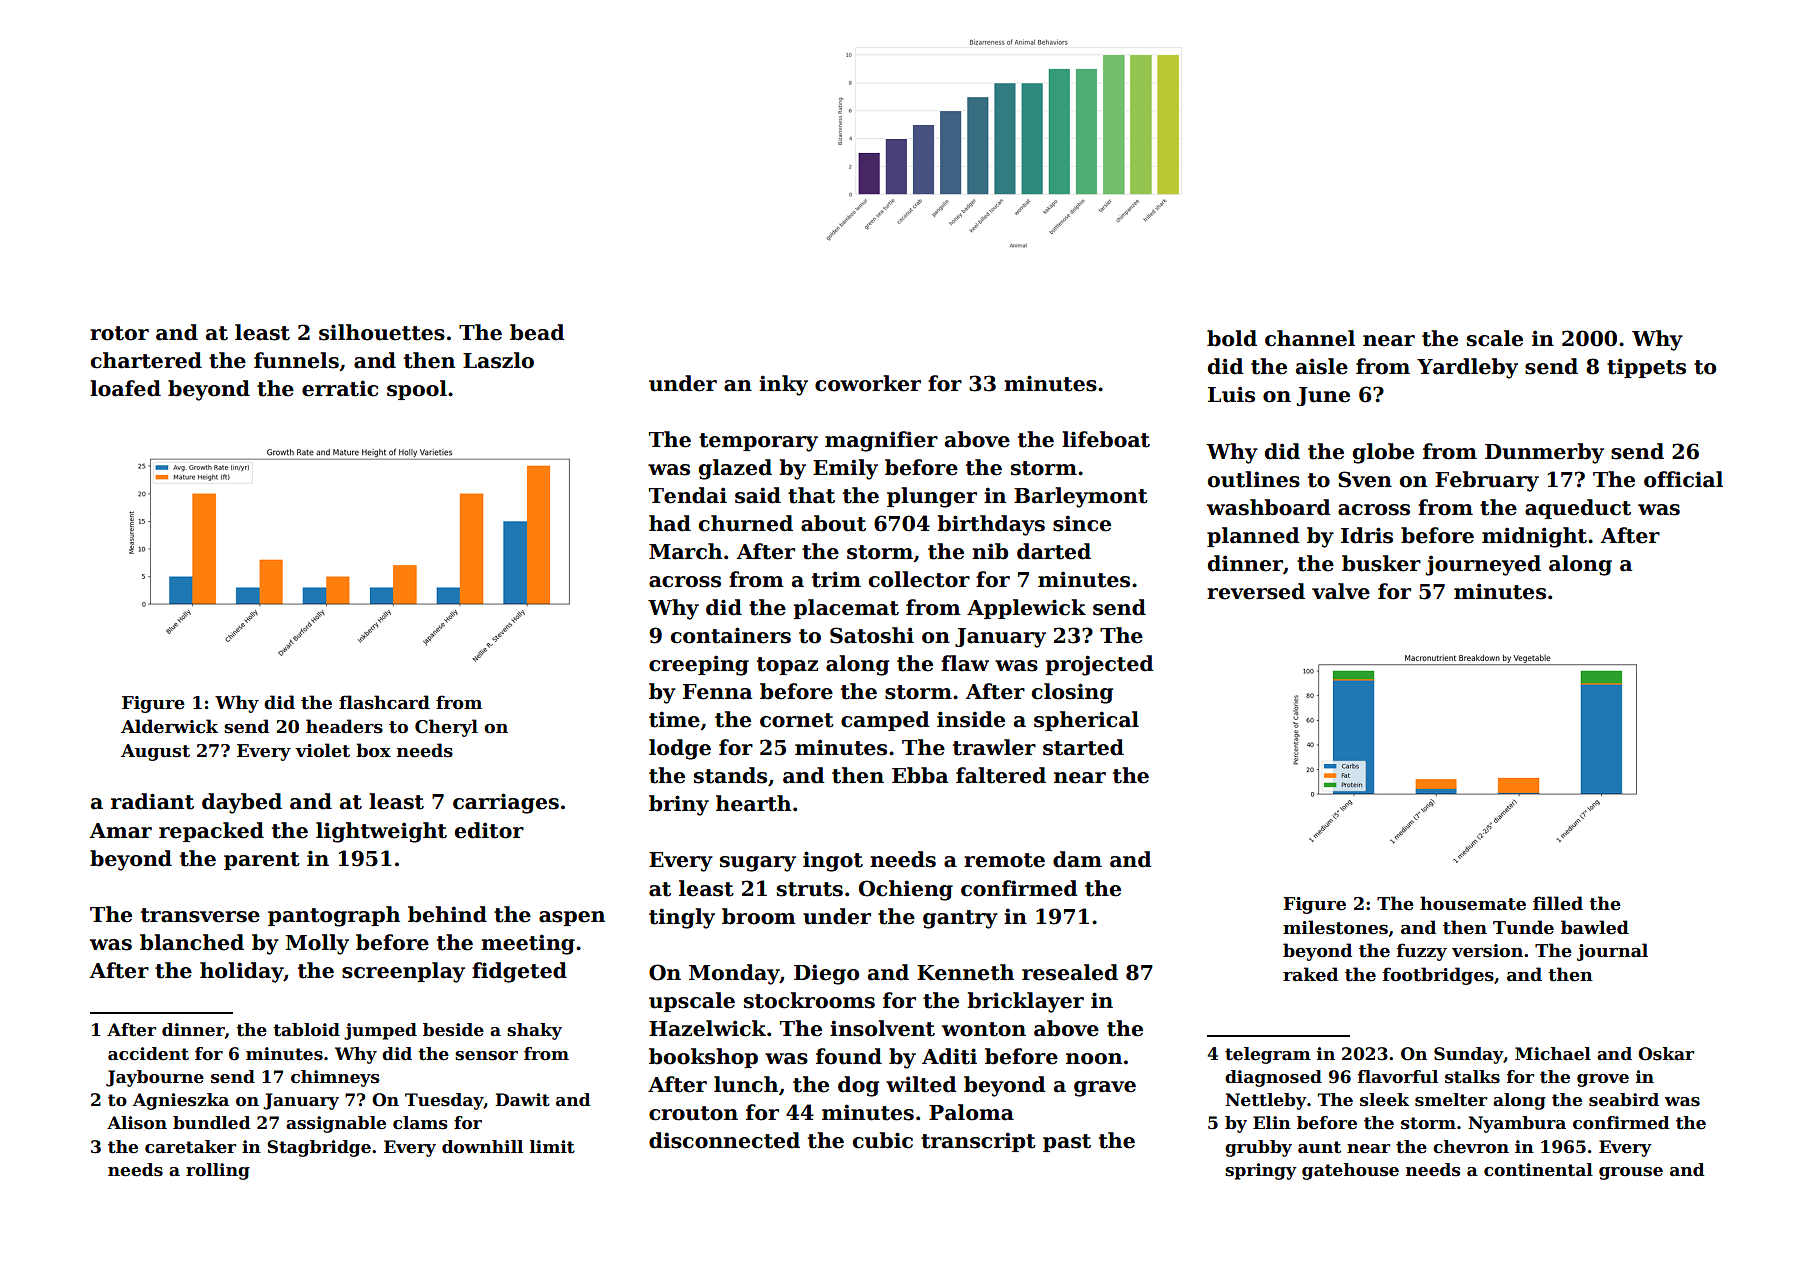  What do you see at coordinates (1004, 860) in the page?
I see `remote` at bounding box center [1004, 860].
